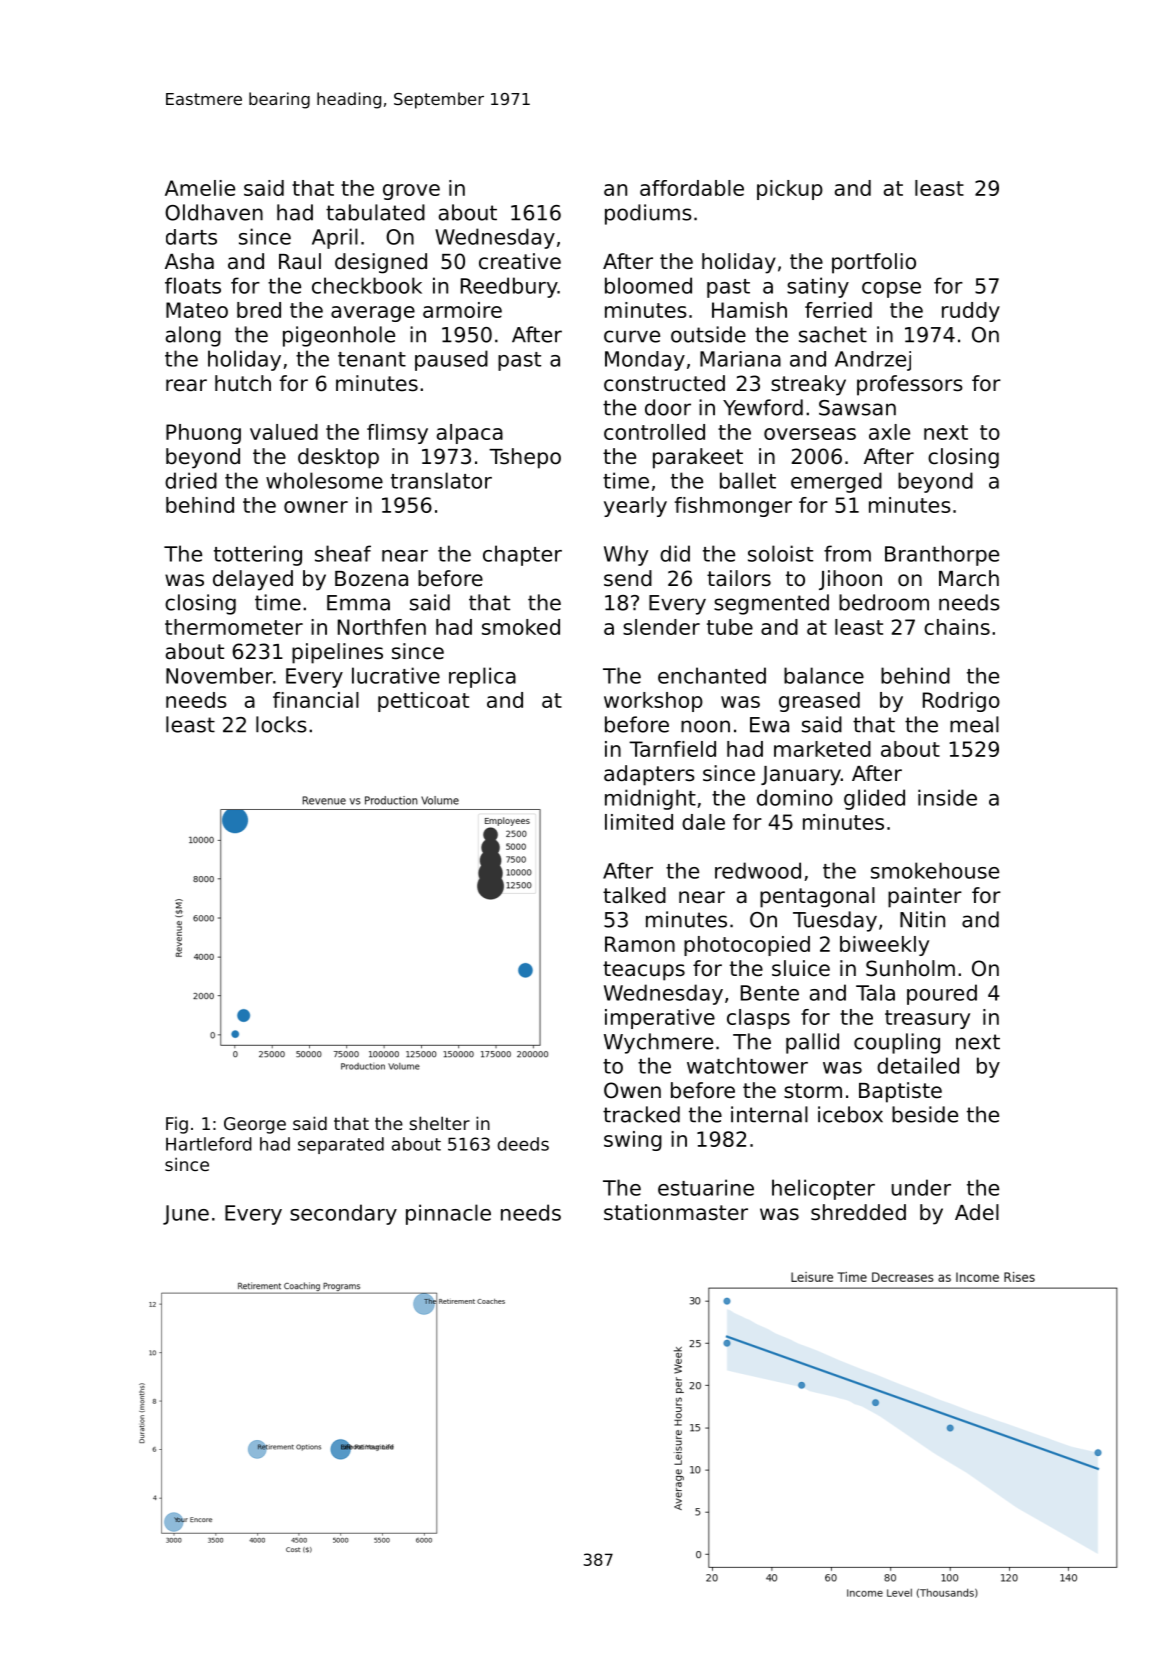 The image size is (1165, 1654). I want to click on alpaca, so click(470, 434).
